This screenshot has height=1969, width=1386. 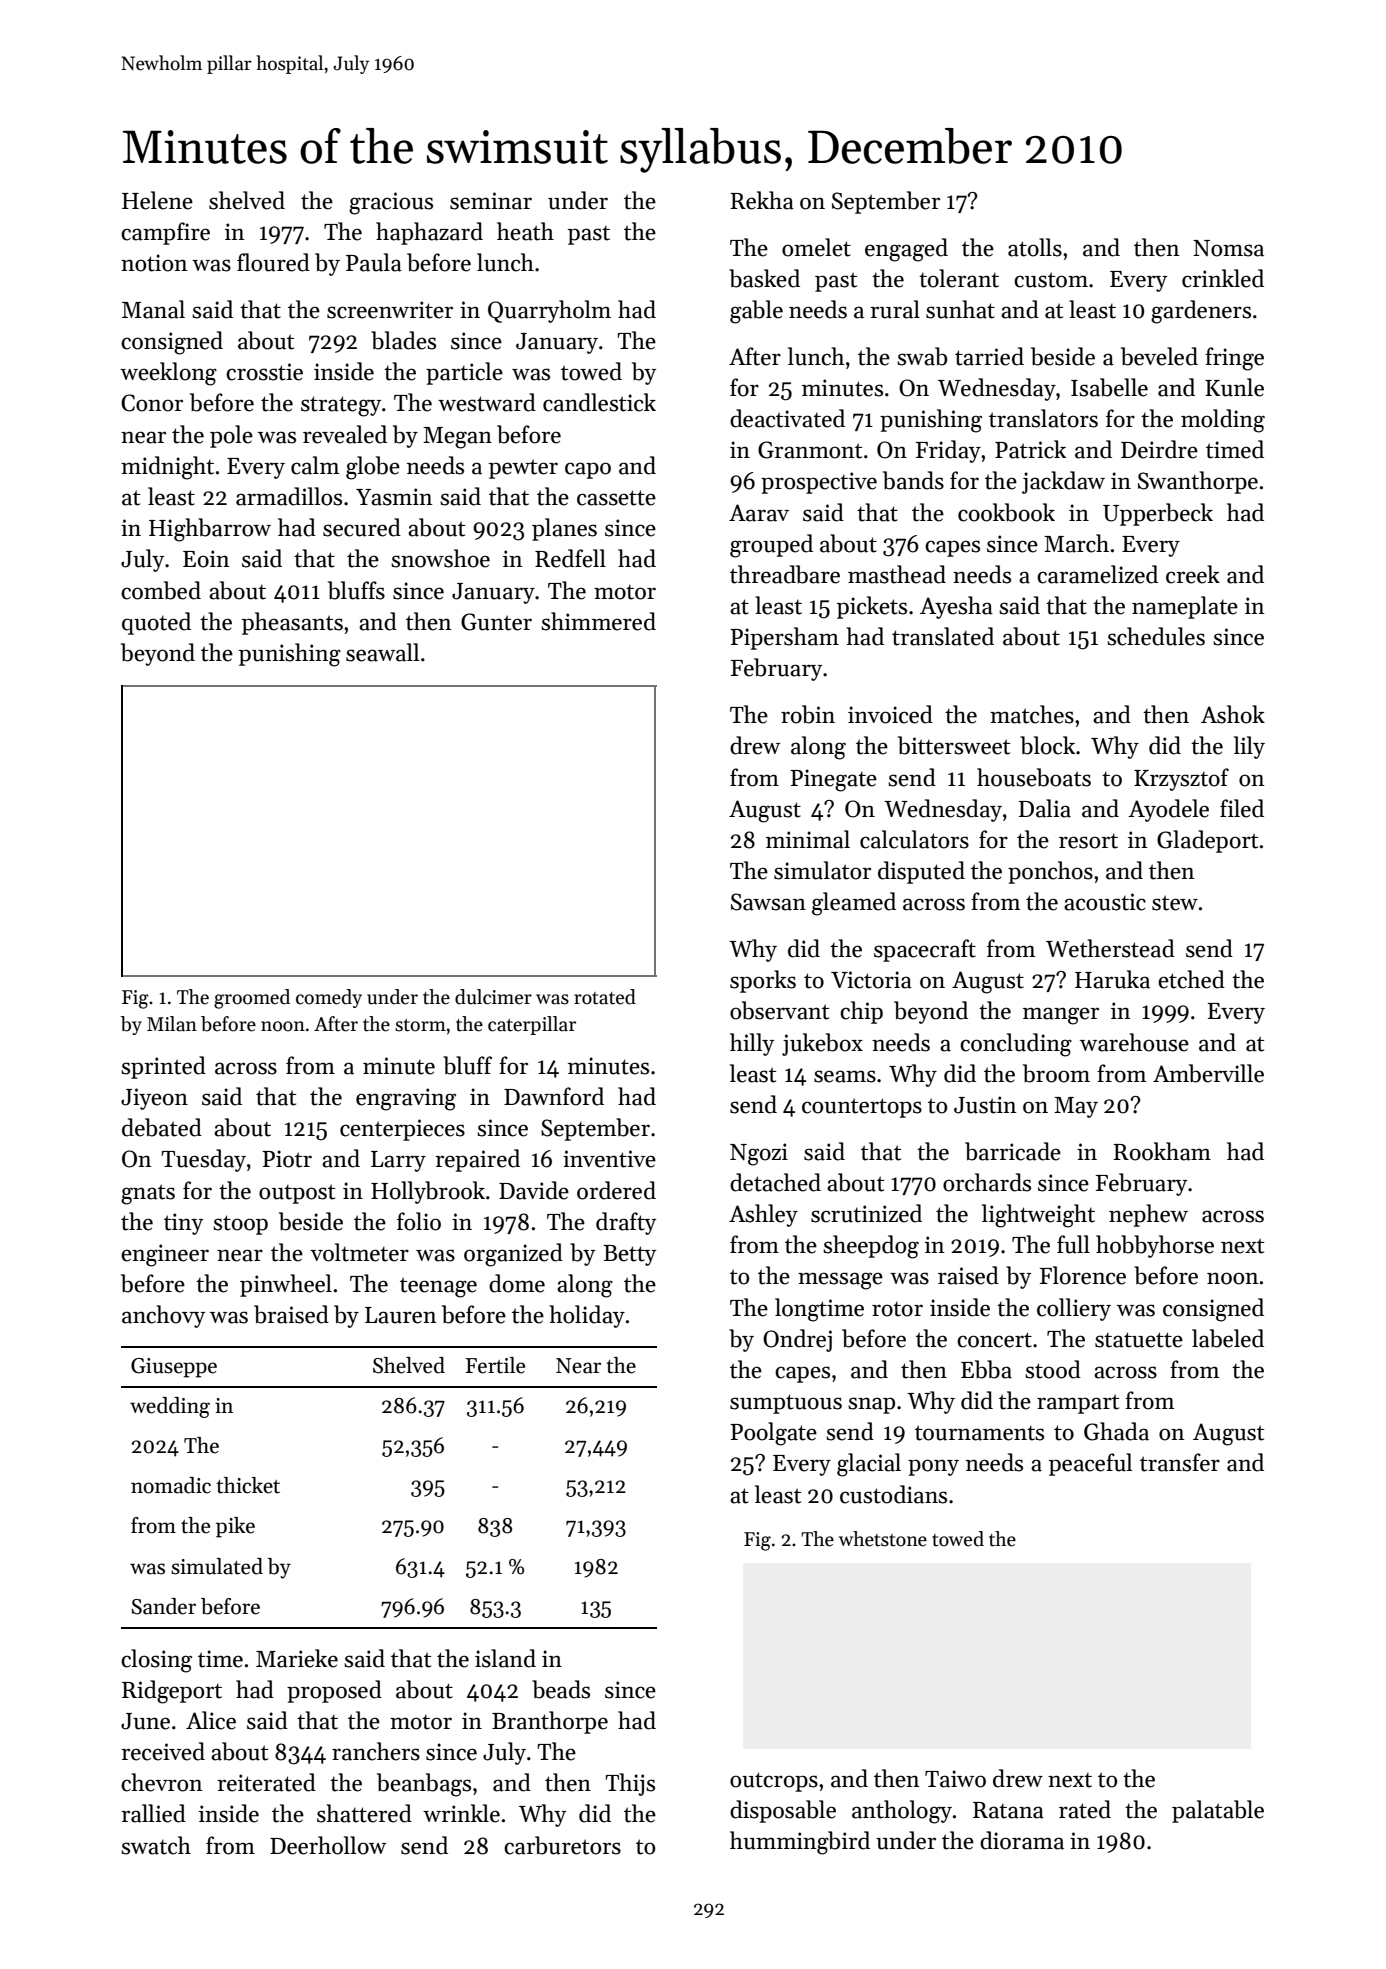 What do you see at coordinates (170, 1407) in the screenshot?
I see `wedding` at bounding box center [170, 1407].
